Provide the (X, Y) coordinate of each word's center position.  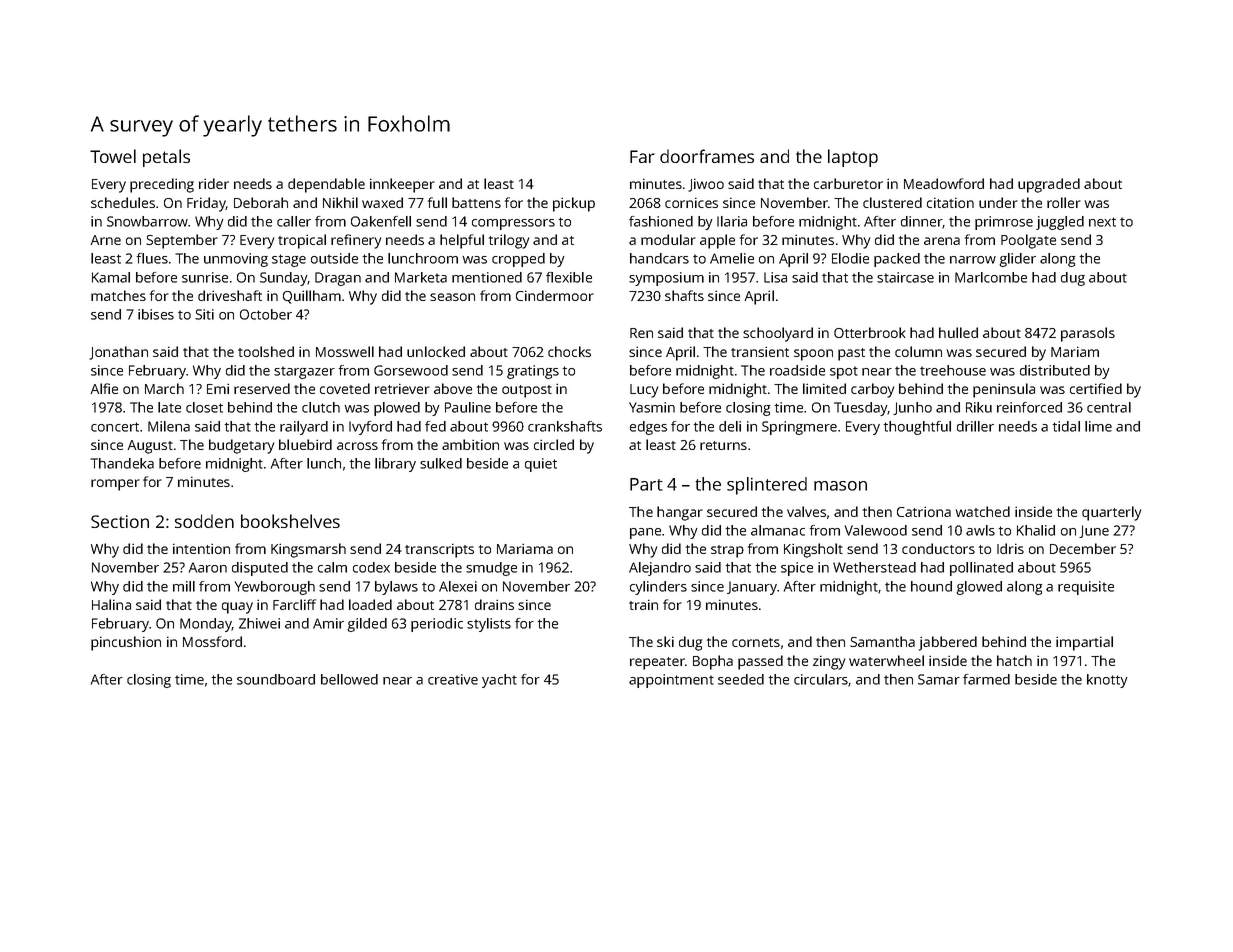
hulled (958, 332)
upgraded (1049, 185)
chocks (569, 351)
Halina (111, 604)
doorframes (707, 156)
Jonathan (118, 353)
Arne (105, 240)
